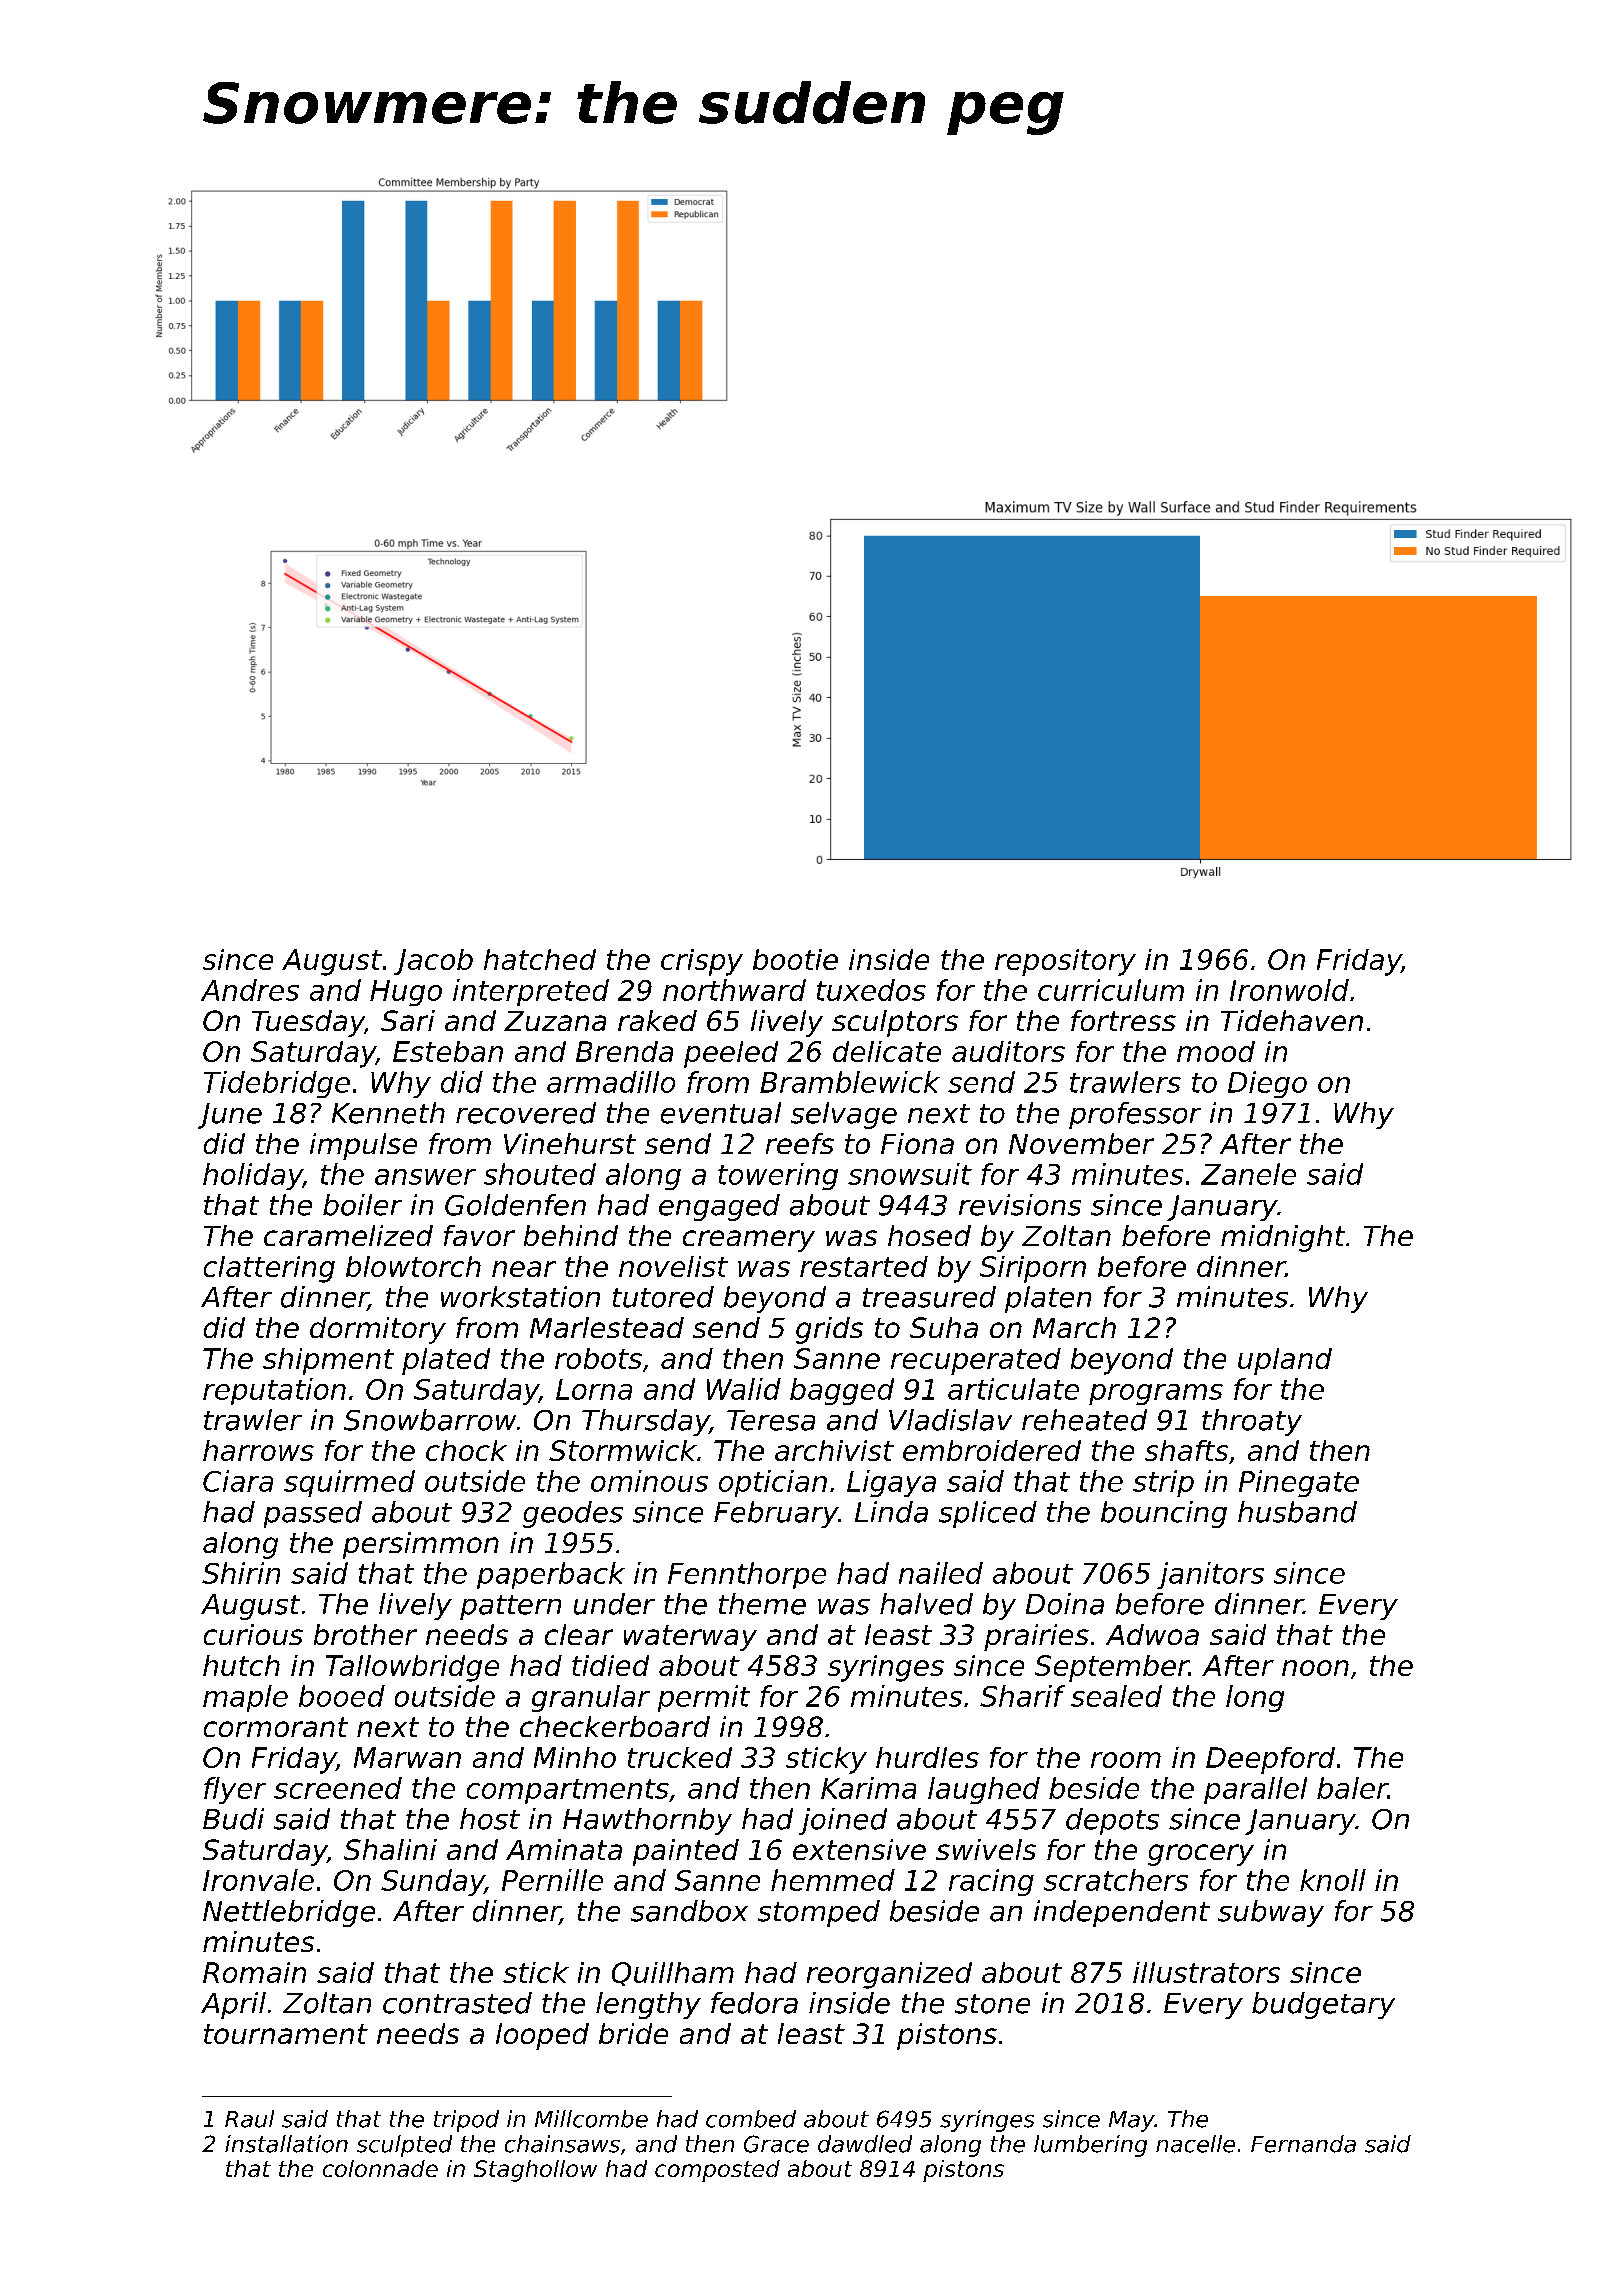 The height and width of the page is (2292, 1620). I want to click on combed, so click(751, 2119).
